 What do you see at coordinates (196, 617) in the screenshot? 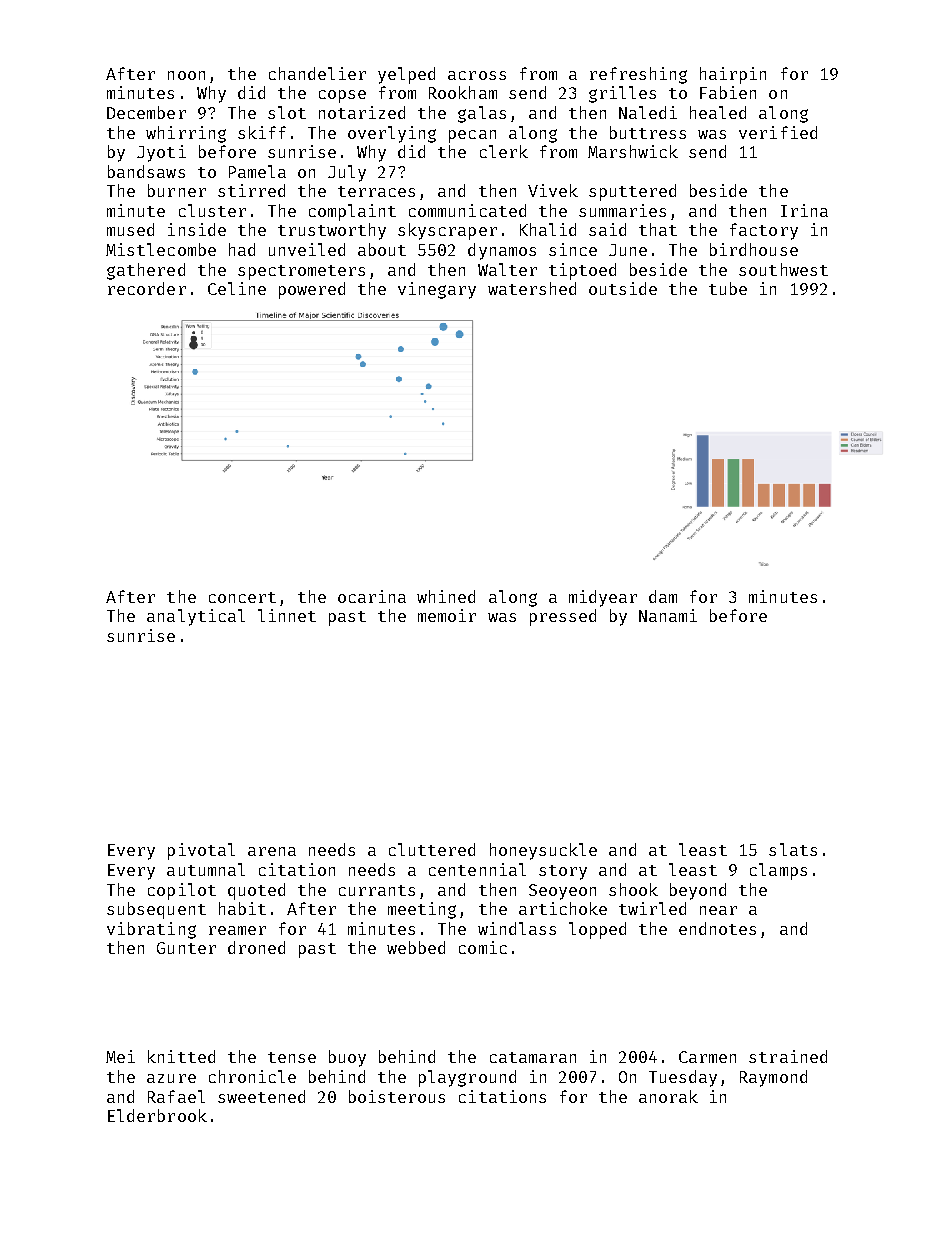
I see `analytical` at bounding box center [196, 617].
